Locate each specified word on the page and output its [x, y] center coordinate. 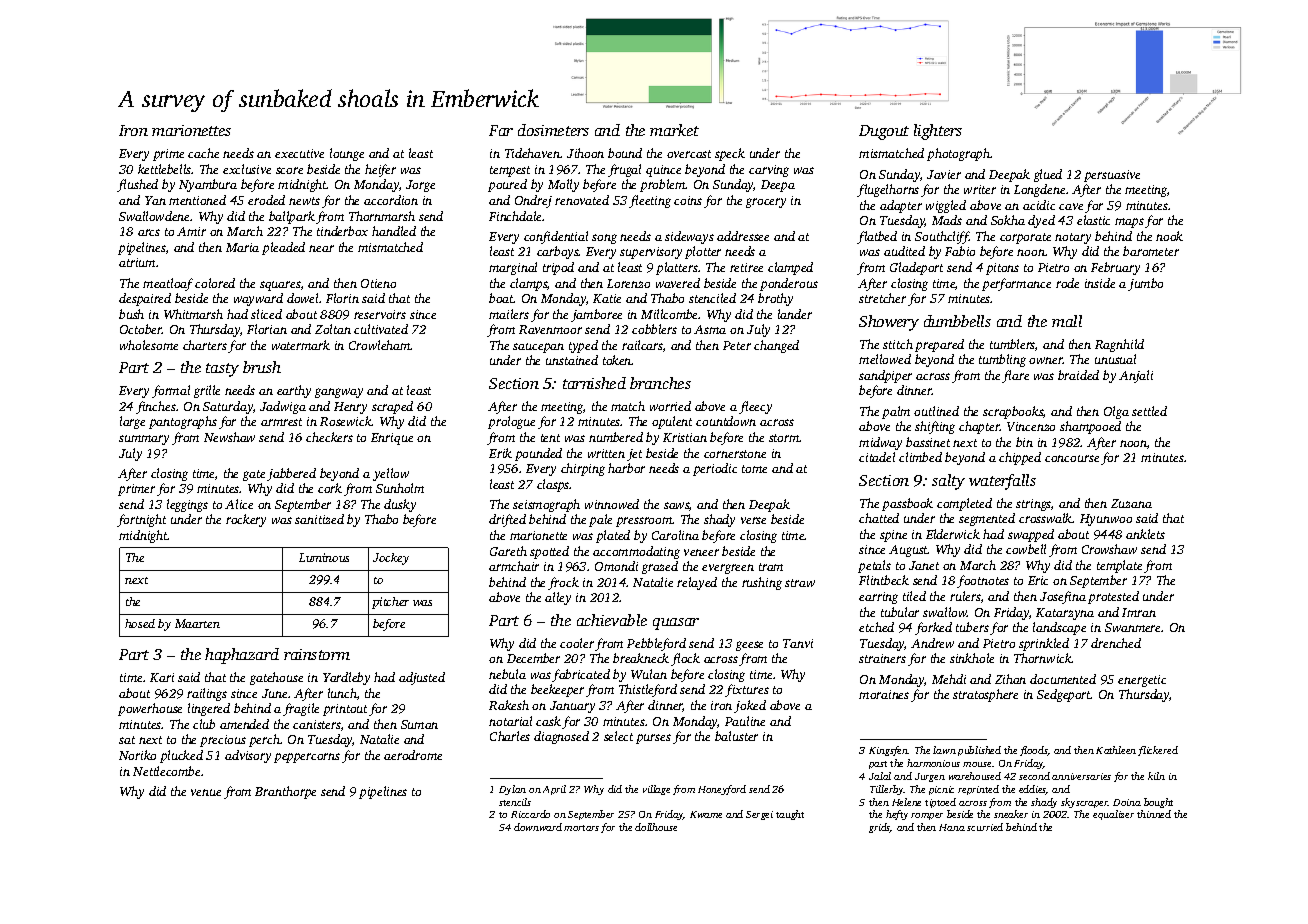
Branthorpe [285, 792]
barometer [1151, 251]
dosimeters [553, 130]
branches [660, 383]
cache [203, 153]
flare [1015, 376]
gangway [339, 393]
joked [750, 706]
